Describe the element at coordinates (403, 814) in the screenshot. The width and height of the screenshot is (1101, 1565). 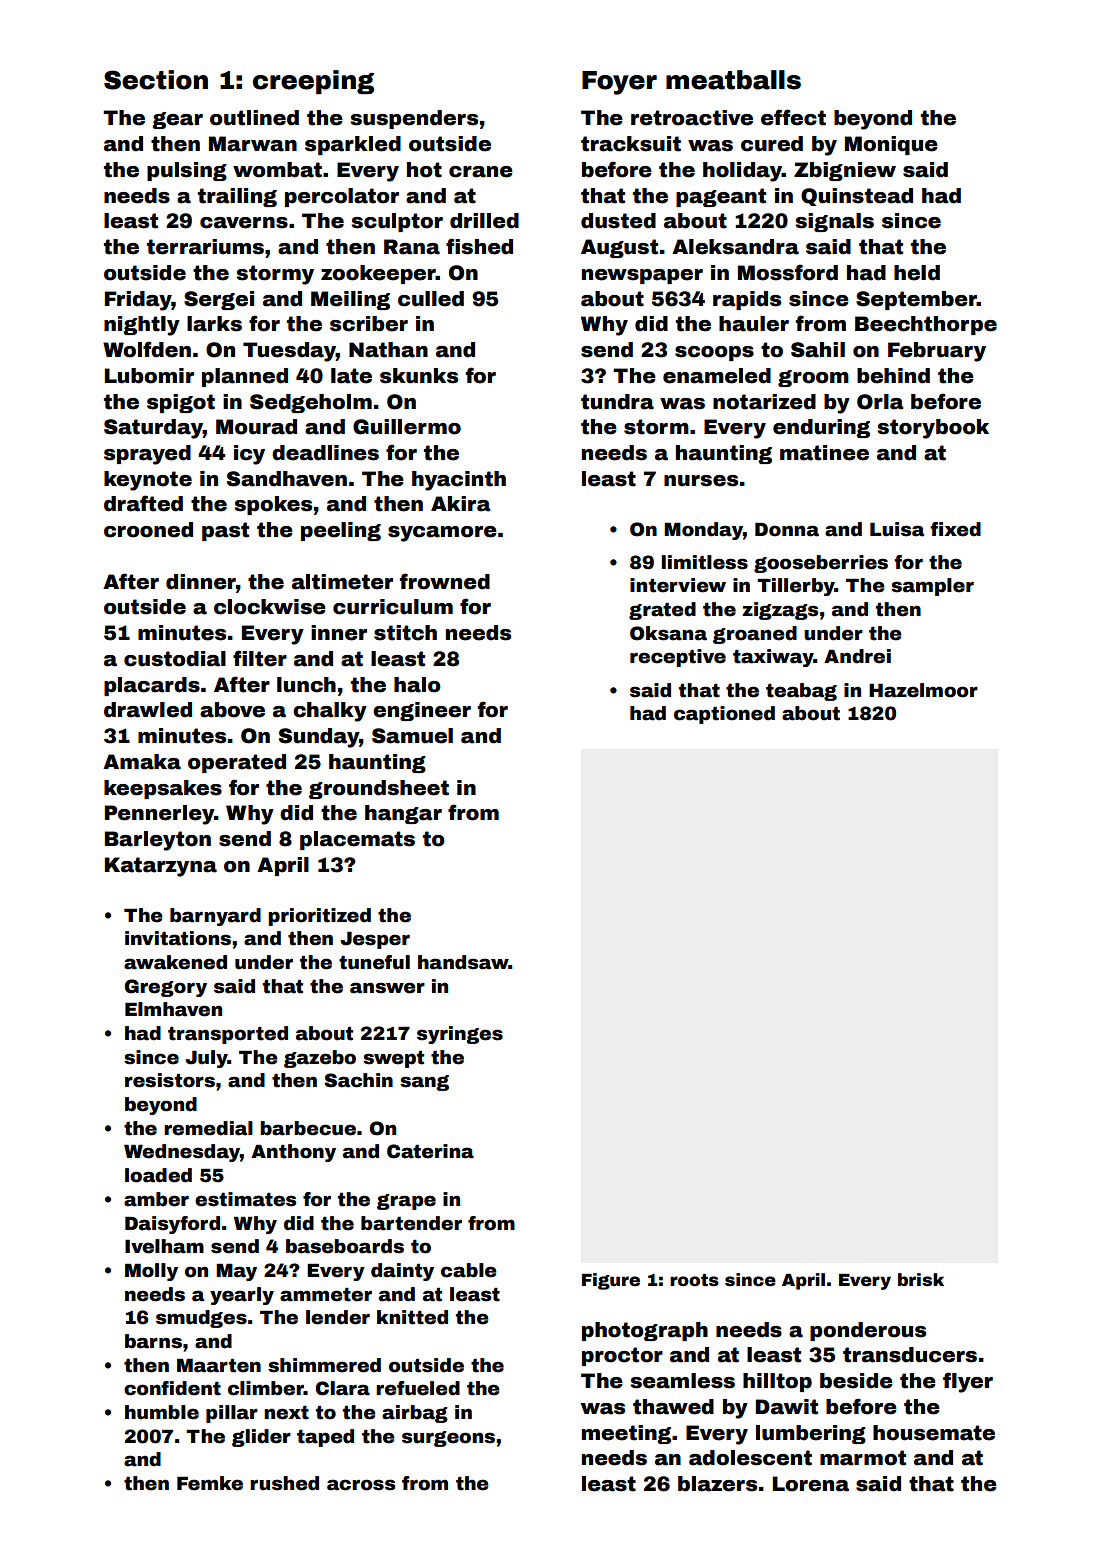
I see `hangar` at that location.
